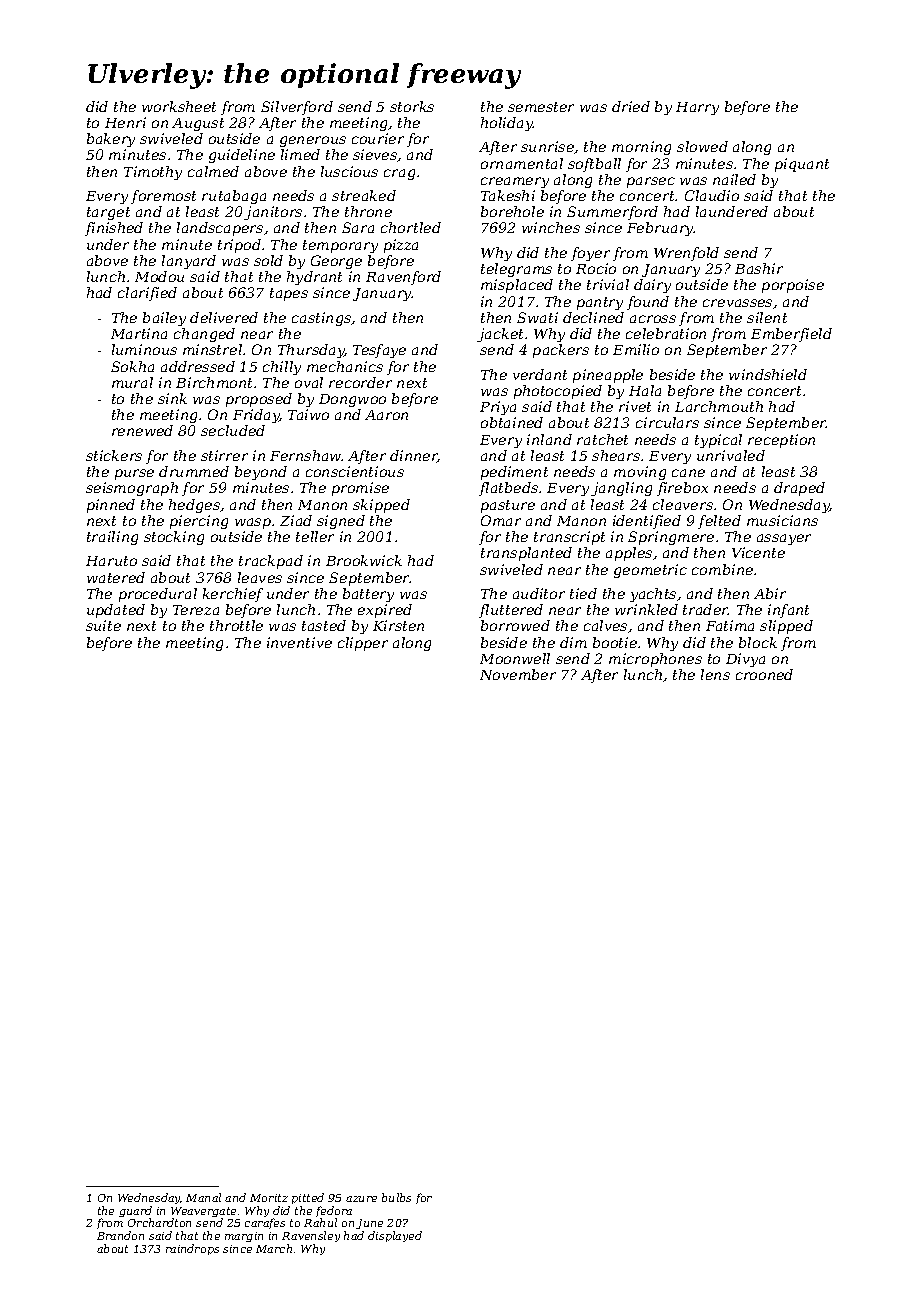 The image size is (924, 1308). What do you see at coordinates (764, 674) in the screenshot?
I see `crooned` at bounding box center [764, 674].
